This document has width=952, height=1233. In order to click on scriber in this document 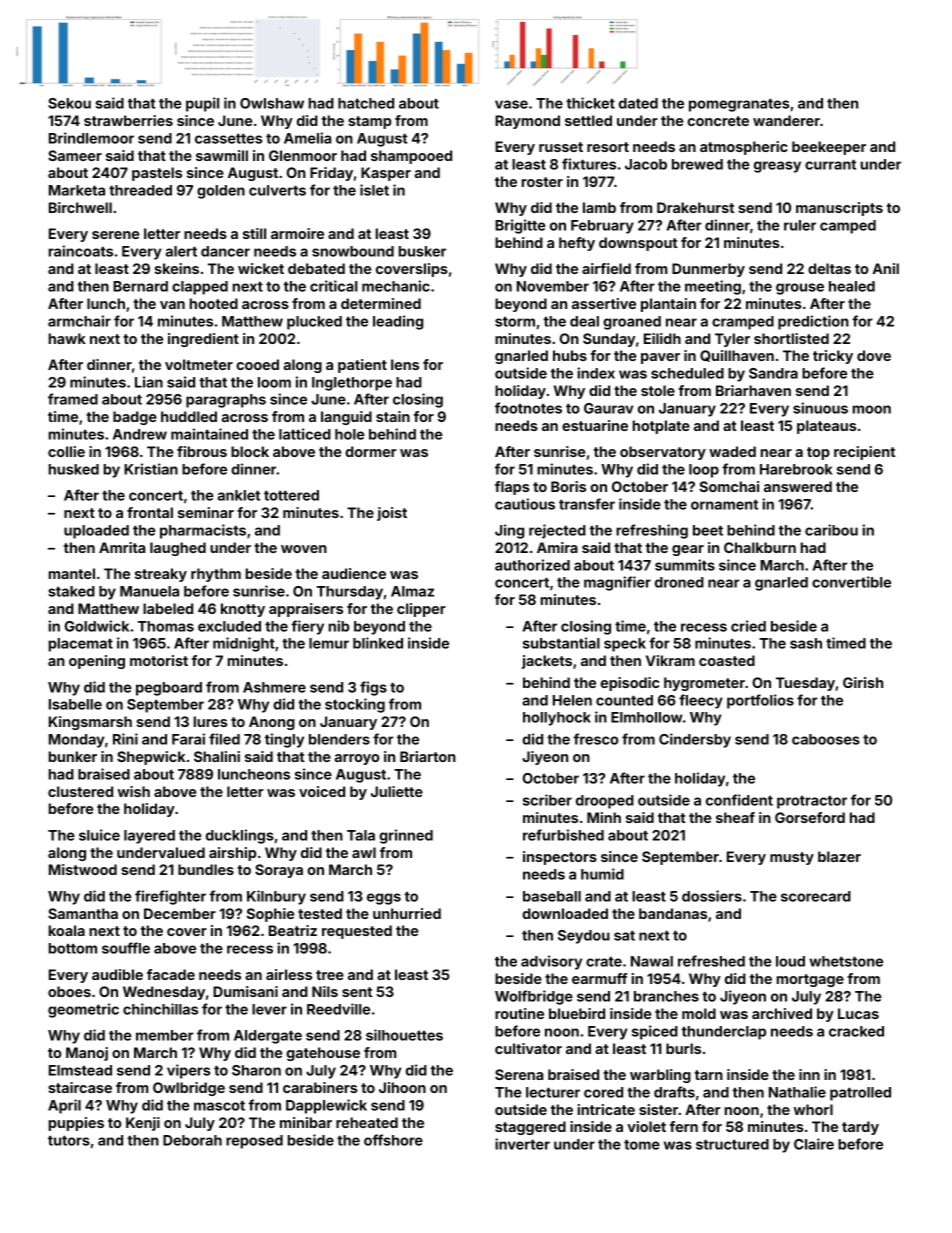, I will do `click(547, 800)`.
